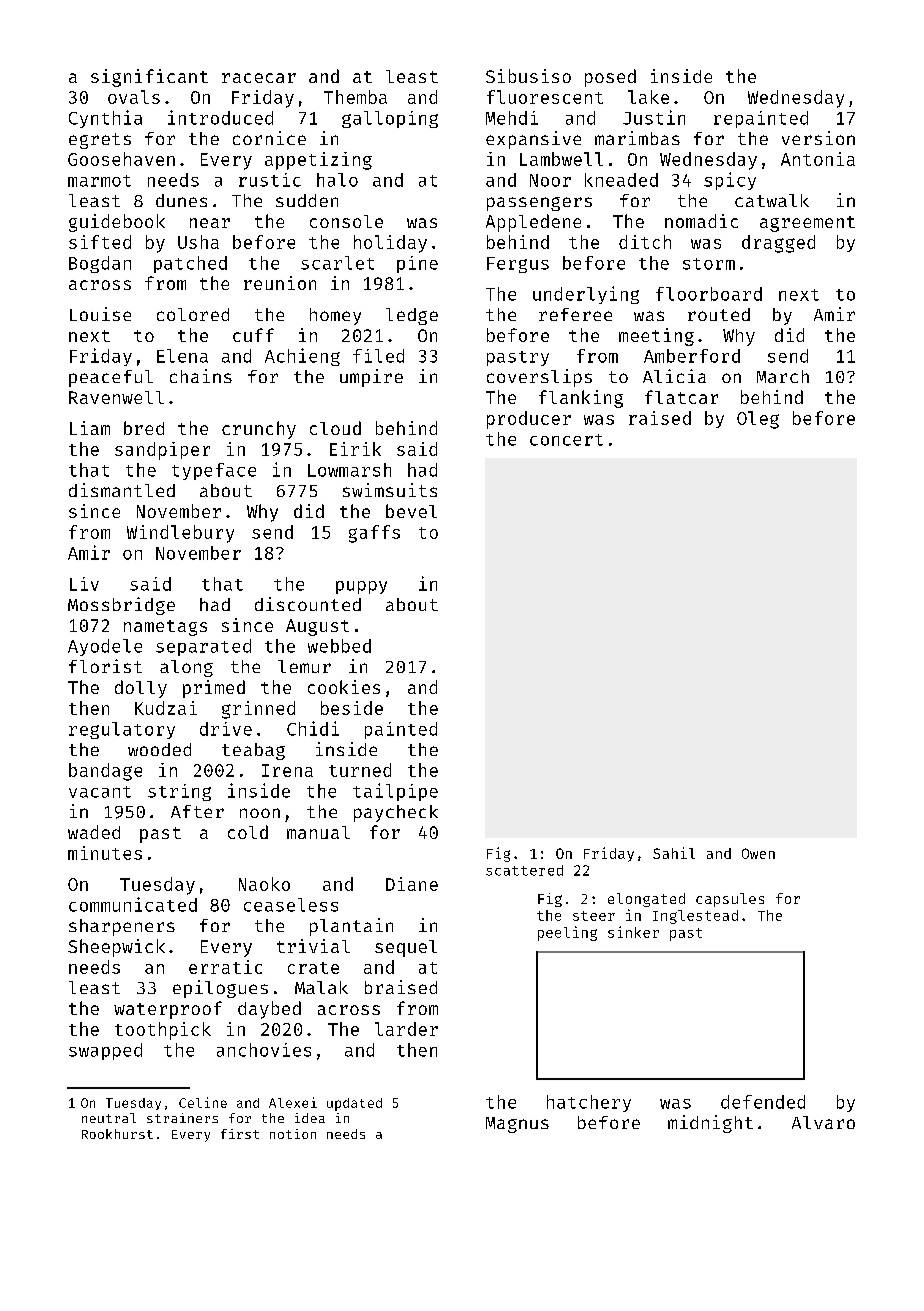  Describe the element at coordinates (758, 420) in the screenshot. I see `Oleg` at that location.
